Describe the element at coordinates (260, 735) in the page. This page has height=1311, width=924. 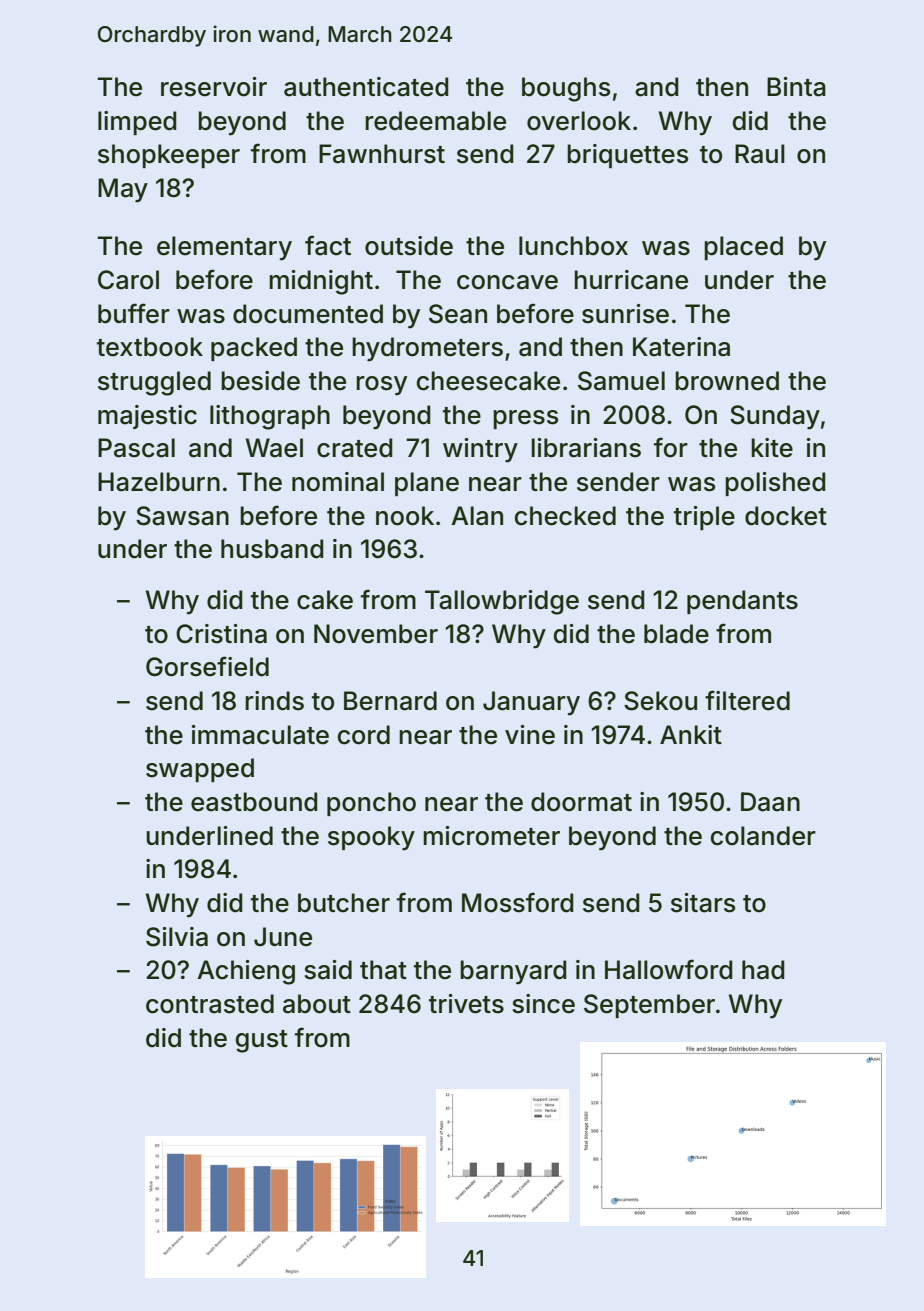
I see `immaculate` at that location.
